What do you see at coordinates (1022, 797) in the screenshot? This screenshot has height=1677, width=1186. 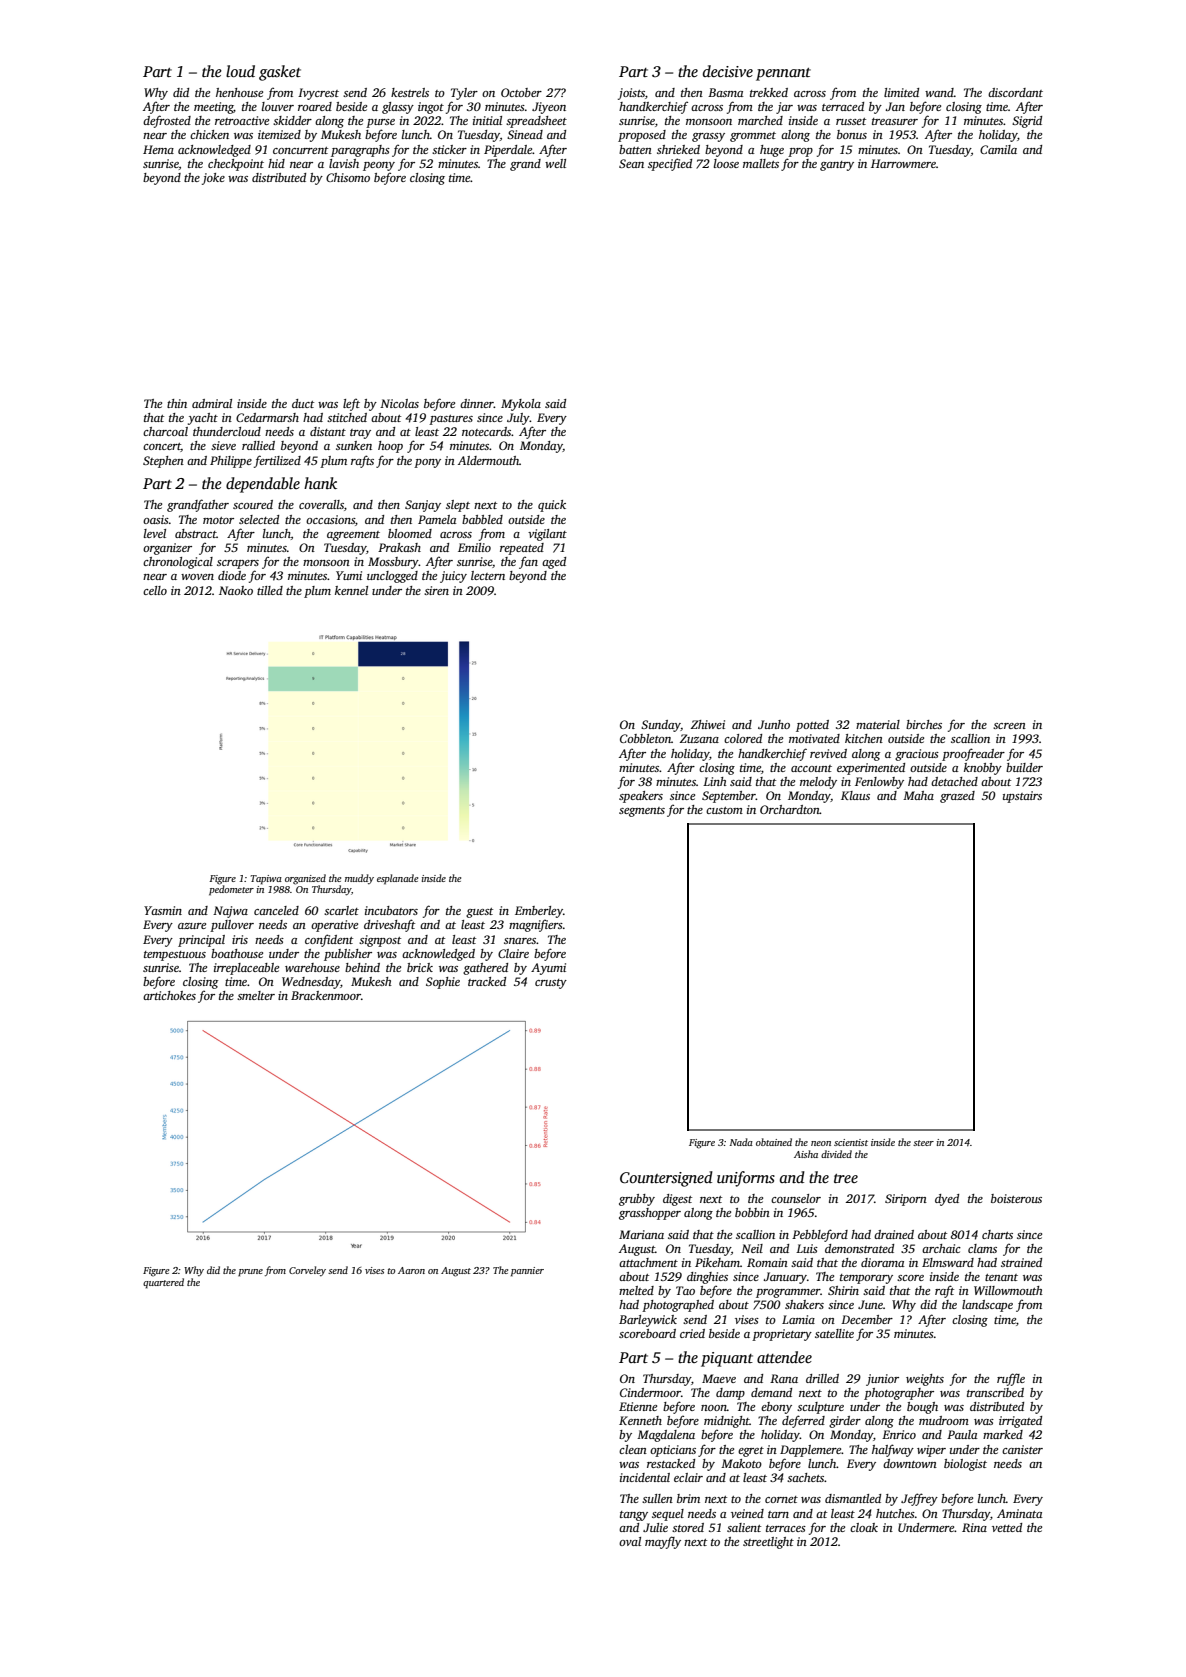 I see `upstairs` at bounding box center [1022, 797].
